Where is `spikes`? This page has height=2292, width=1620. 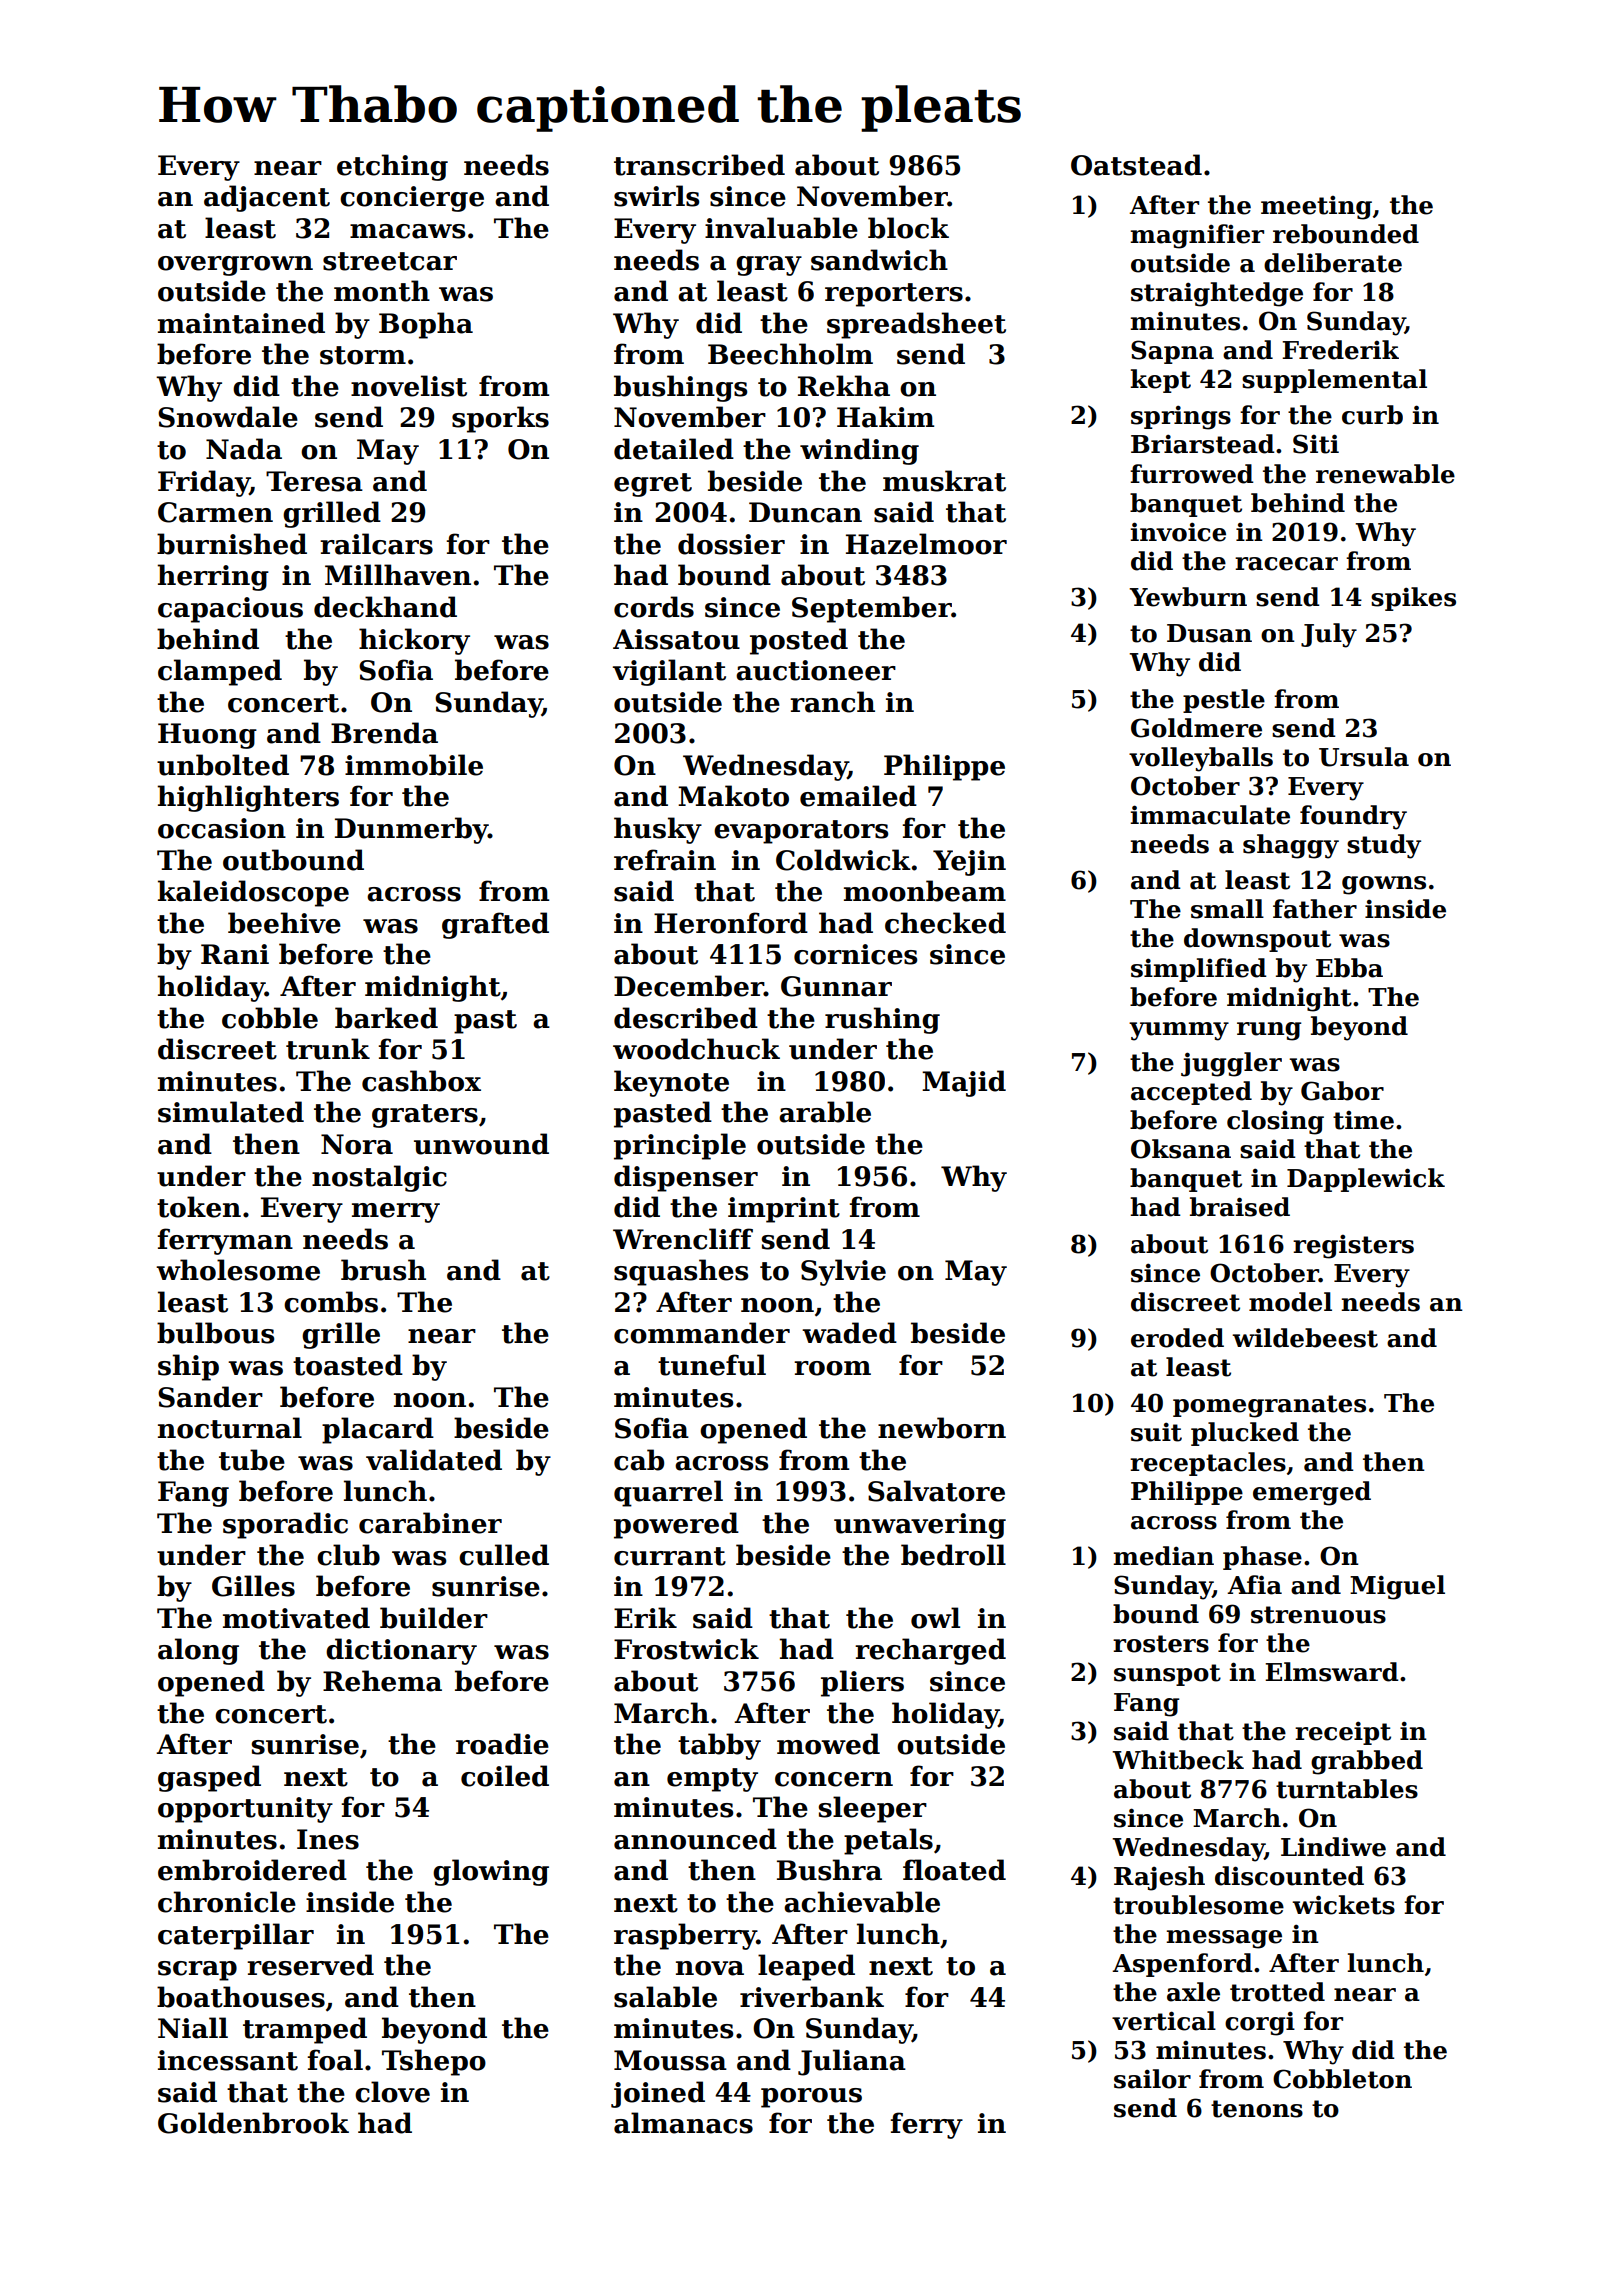 spikes is located at coordinates (1413, 599).
